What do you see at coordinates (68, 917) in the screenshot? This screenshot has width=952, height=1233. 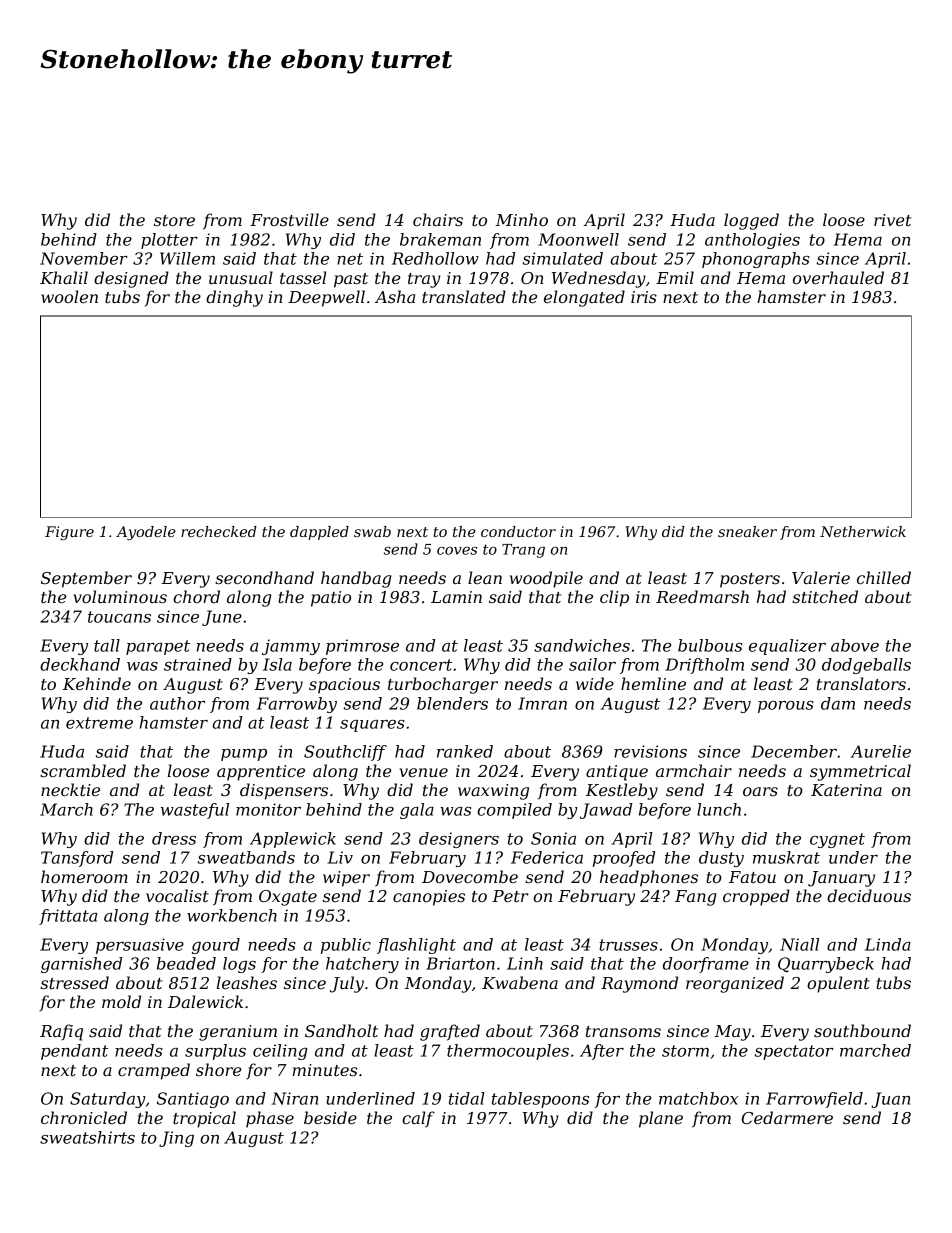 I see `frittata` at bounding box center [68, 917].
